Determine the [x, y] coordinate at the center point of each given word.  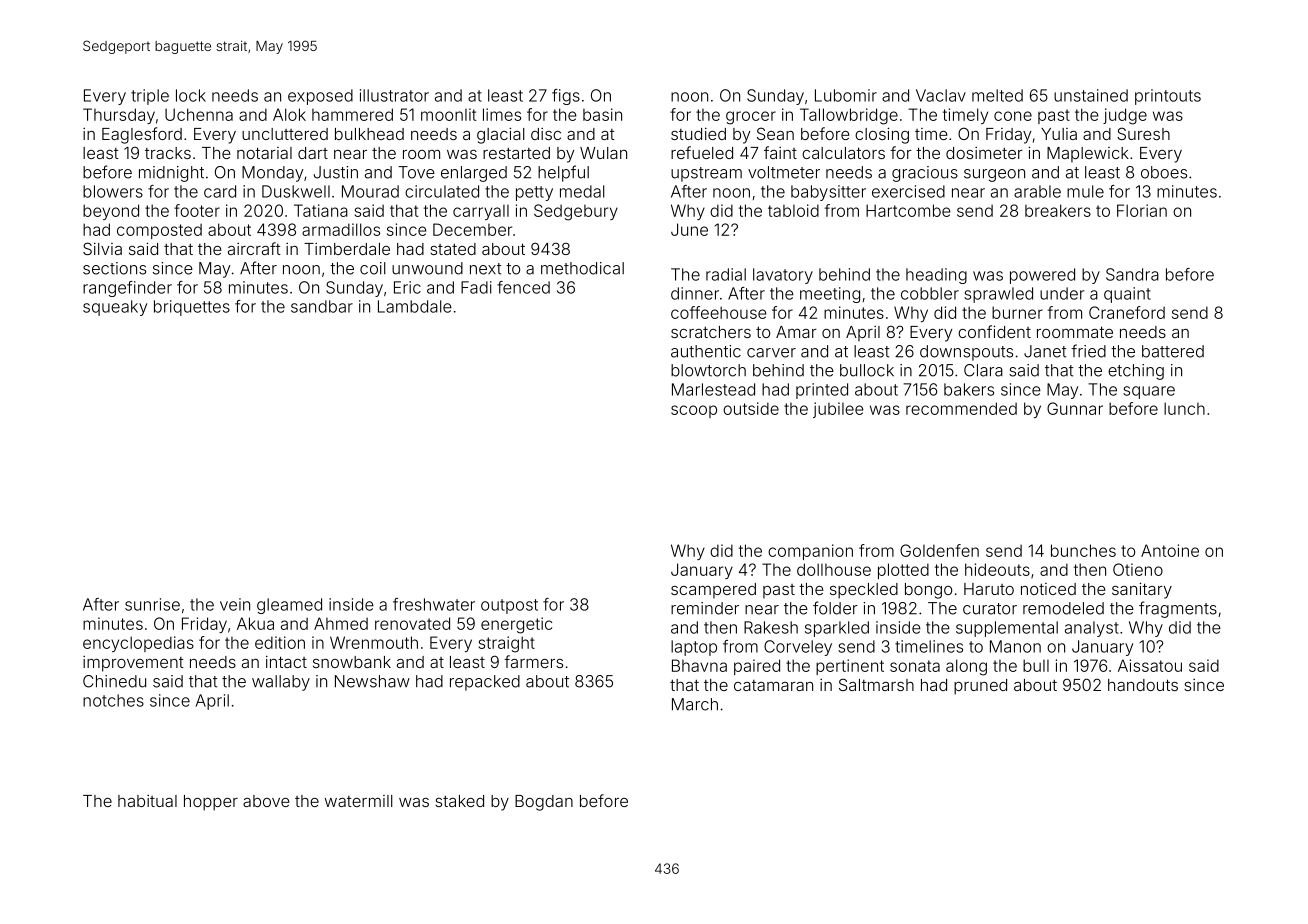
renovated [412, 623]
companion [810, 552]
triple [150, 97]
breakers [1058, 210]
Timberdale [347, 249]
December [472, 229]
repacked [485, 683]
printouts [1168, 97]
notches [113, 700]
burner [1017, 312]
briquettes [192, 308]
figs [566, 97]
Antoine [1170, 550]
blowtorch [708, 370]
